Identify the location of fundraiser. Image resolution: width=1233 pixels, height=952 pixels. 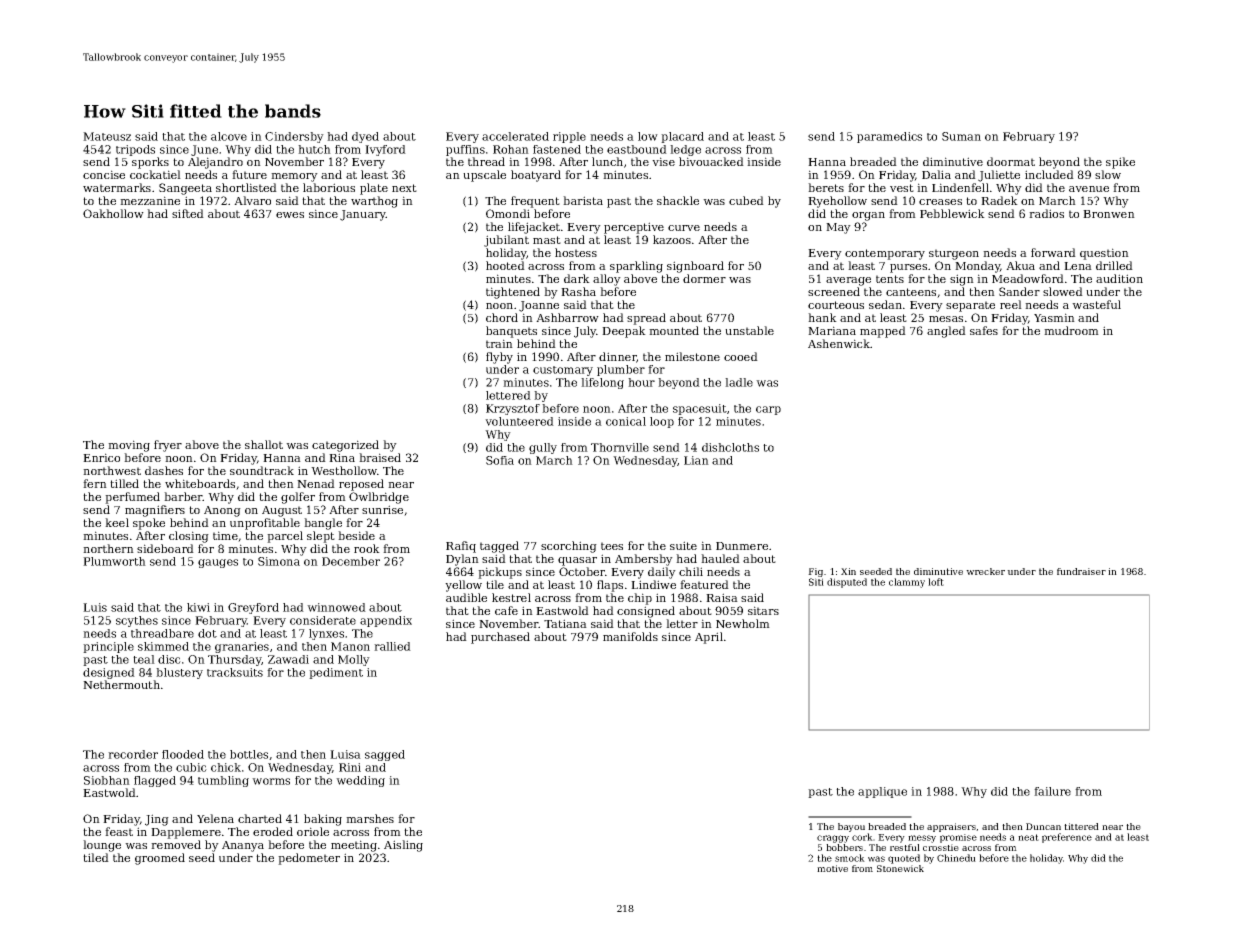
(1081, 571).
